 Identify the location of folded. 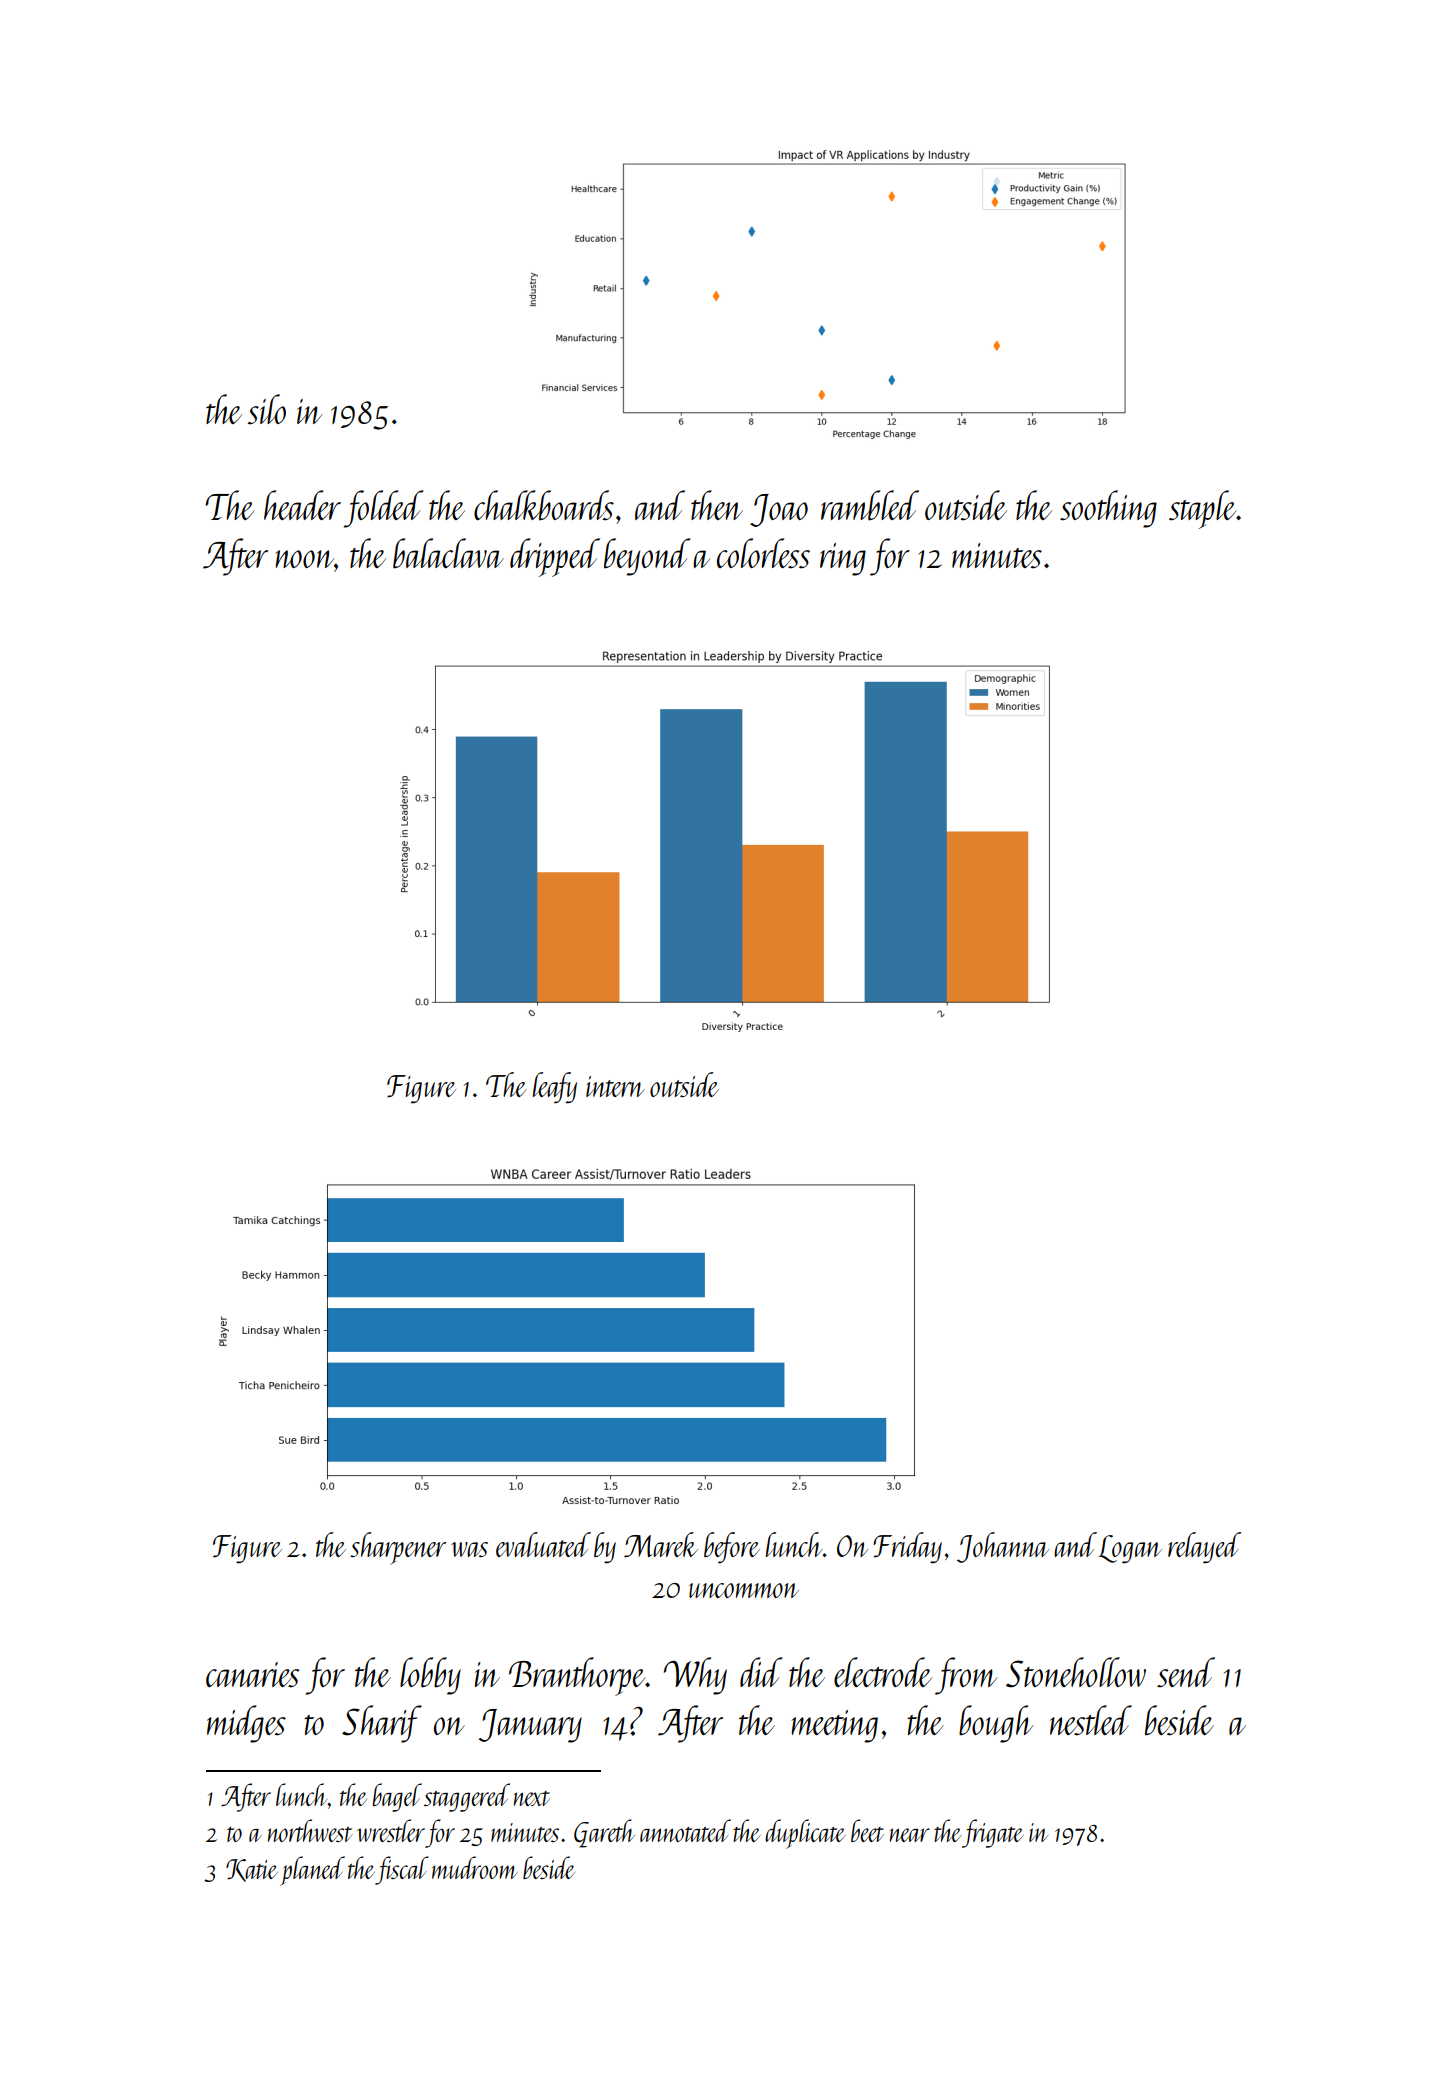
(384, 509).
